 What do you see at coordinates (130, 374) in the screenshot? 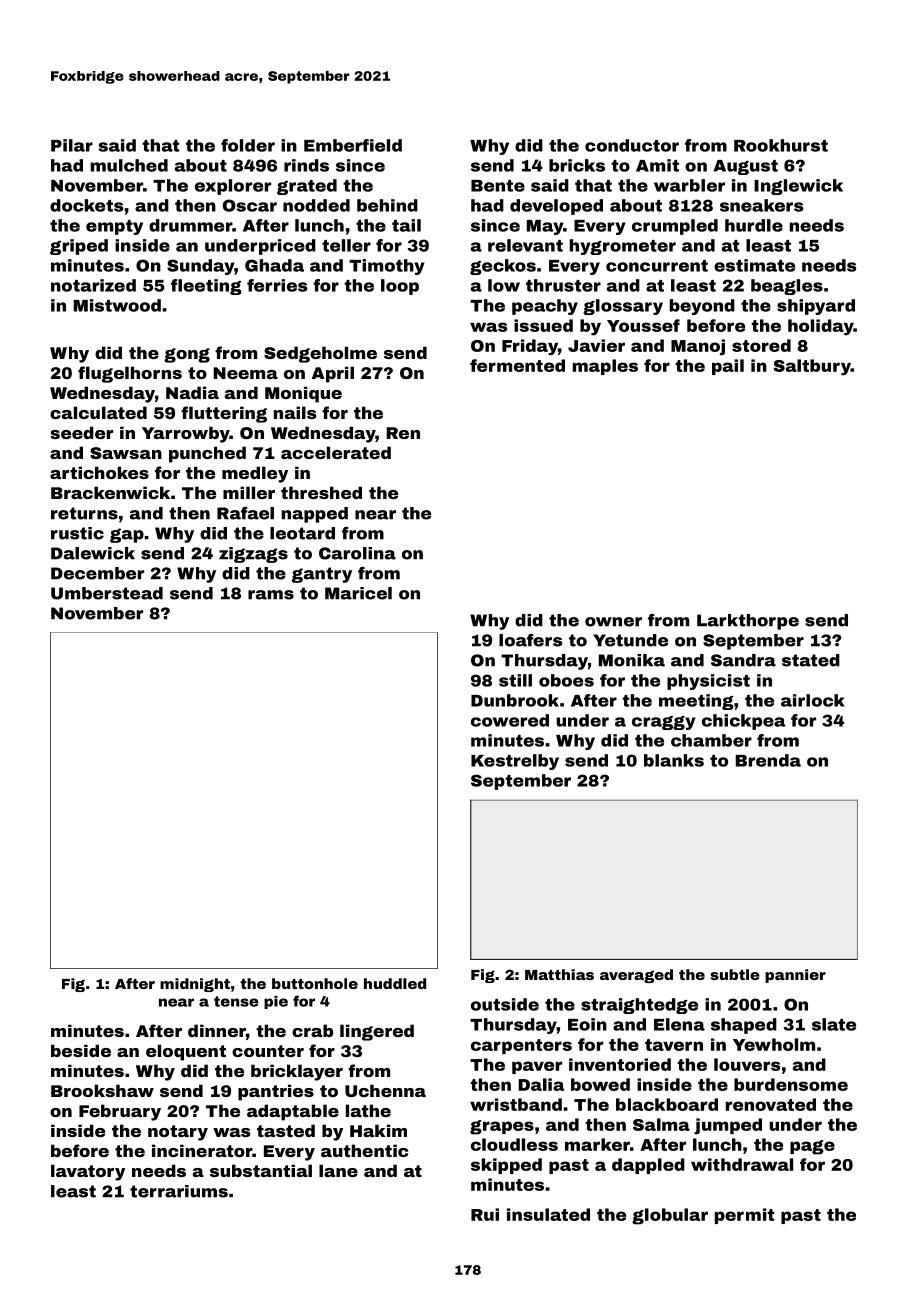
I see `flugelhorns` at bounding box center [130, 374].
